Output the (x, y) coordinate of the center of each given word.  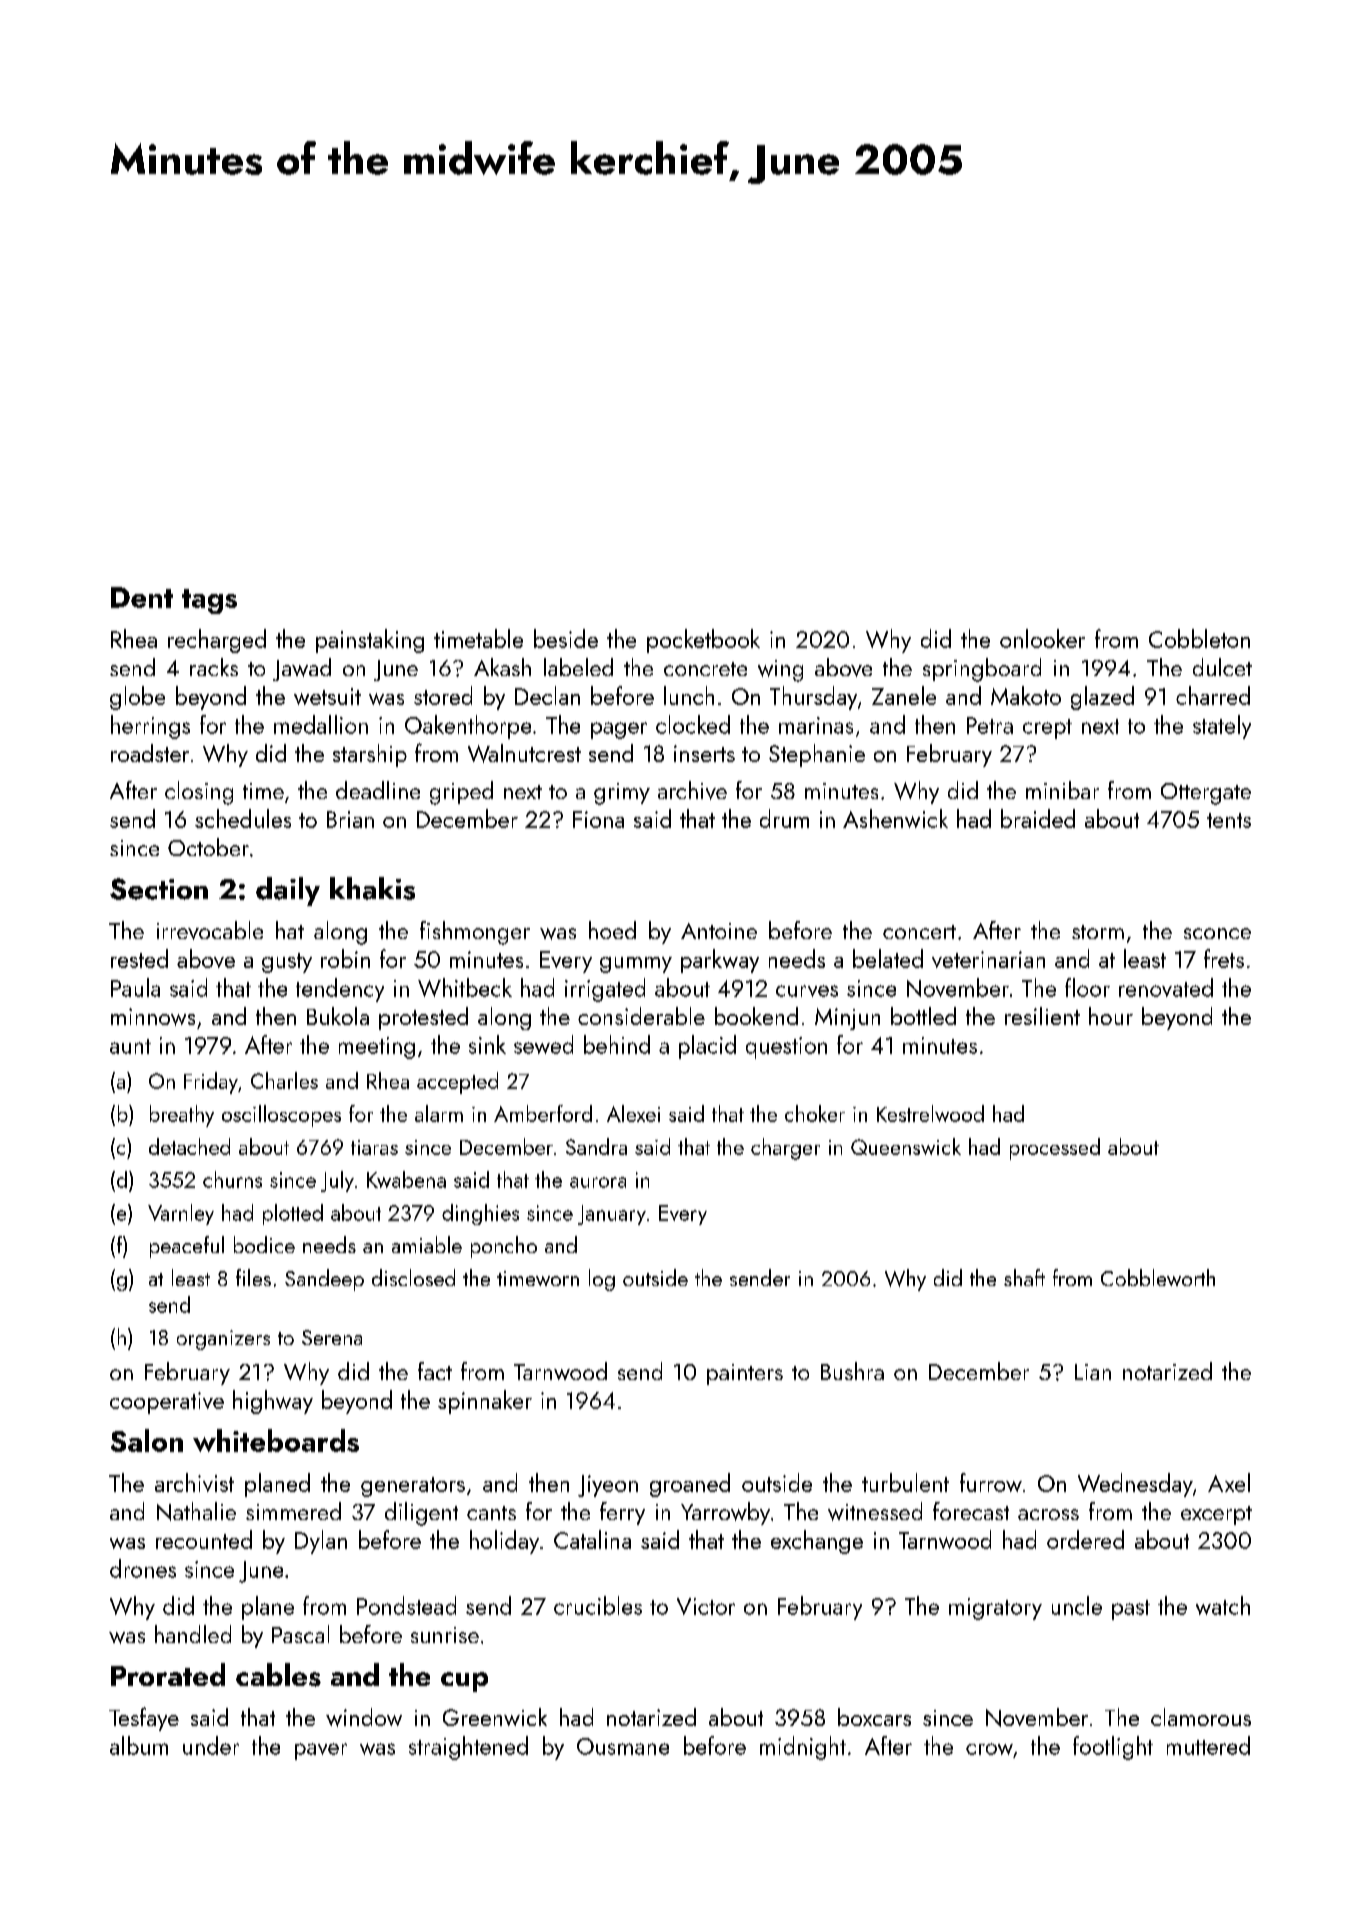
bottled (923, 1016)
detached (189, 1146)
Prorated (168, 1674)
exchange (817, 1542)
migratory (995, 1609)
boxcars (874, 1717)
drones (143, 1568)
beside (566, 638)
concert (919, 932)
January (612, 1215)
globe (137, 698)
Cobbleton (1199, 638)
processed (1055, 1149)
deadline (378, 790)
